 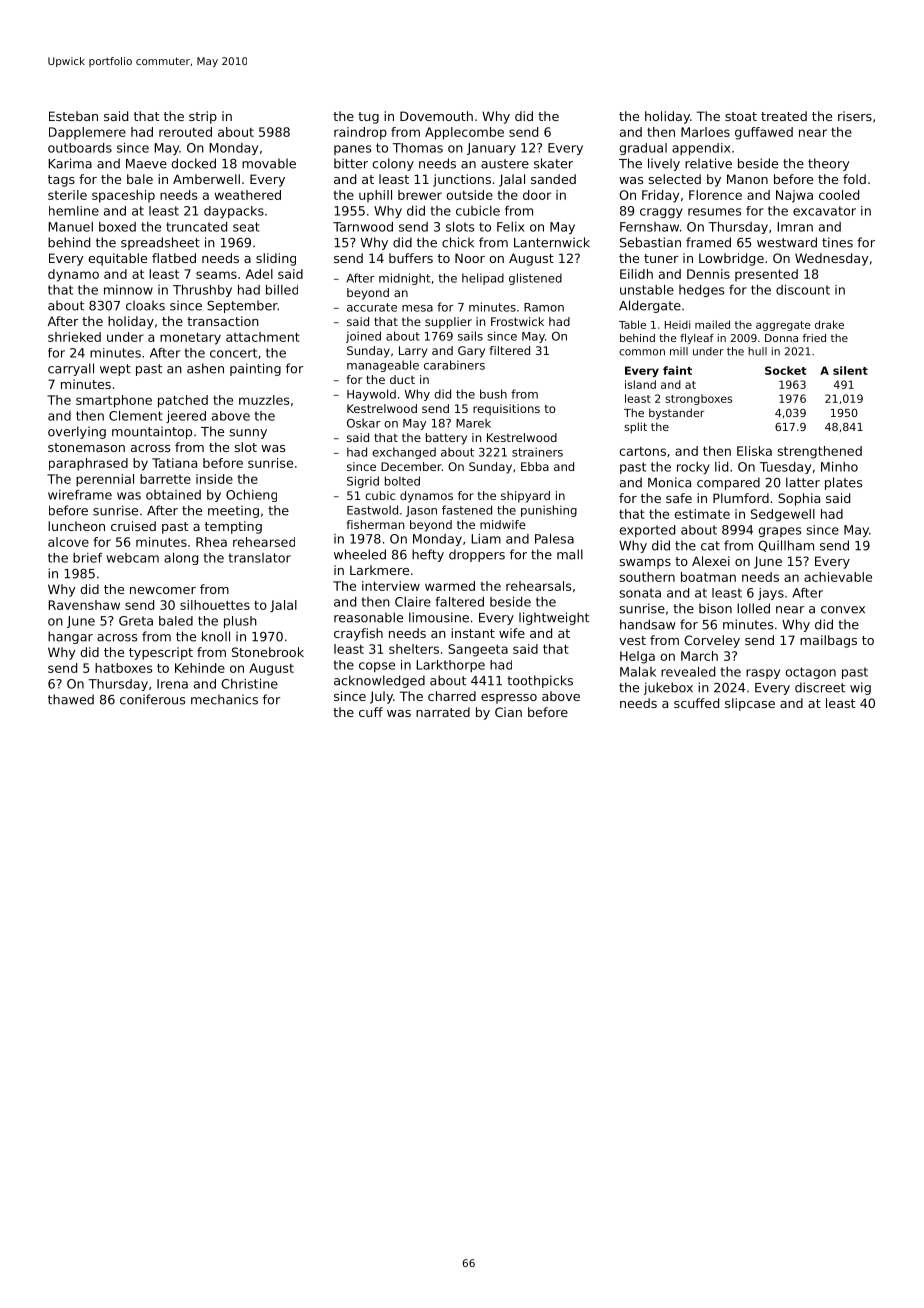 What do you see at coordinates (128, 290) in the screenshot?
I see `minnow` at bounding box center [128, 290].
